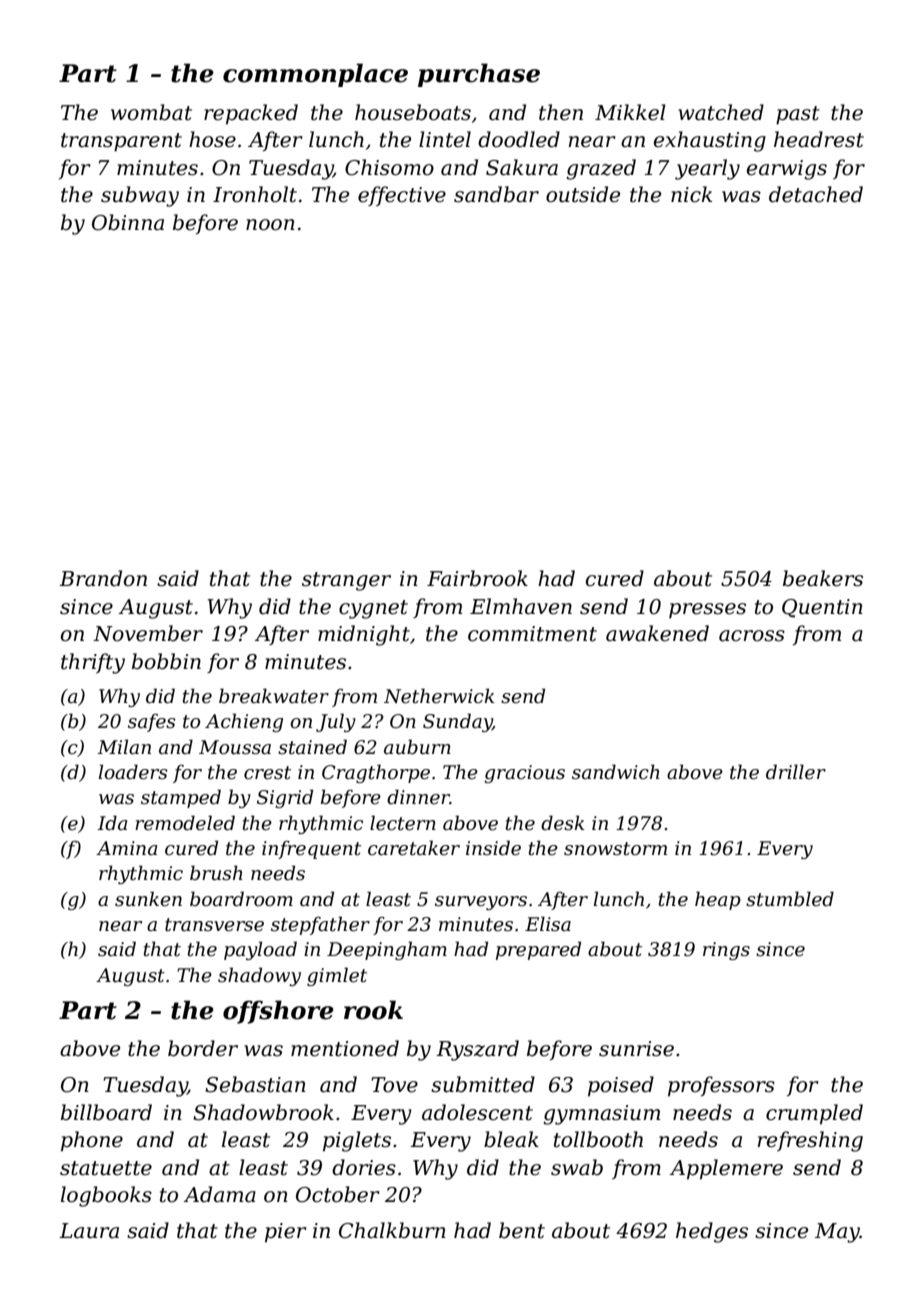 Image resolution: width=924 pixels, height=1314 pixels. What do you see at coordinates (561, 112) in the image?
I see `then` at bounding box center [561, 112].
